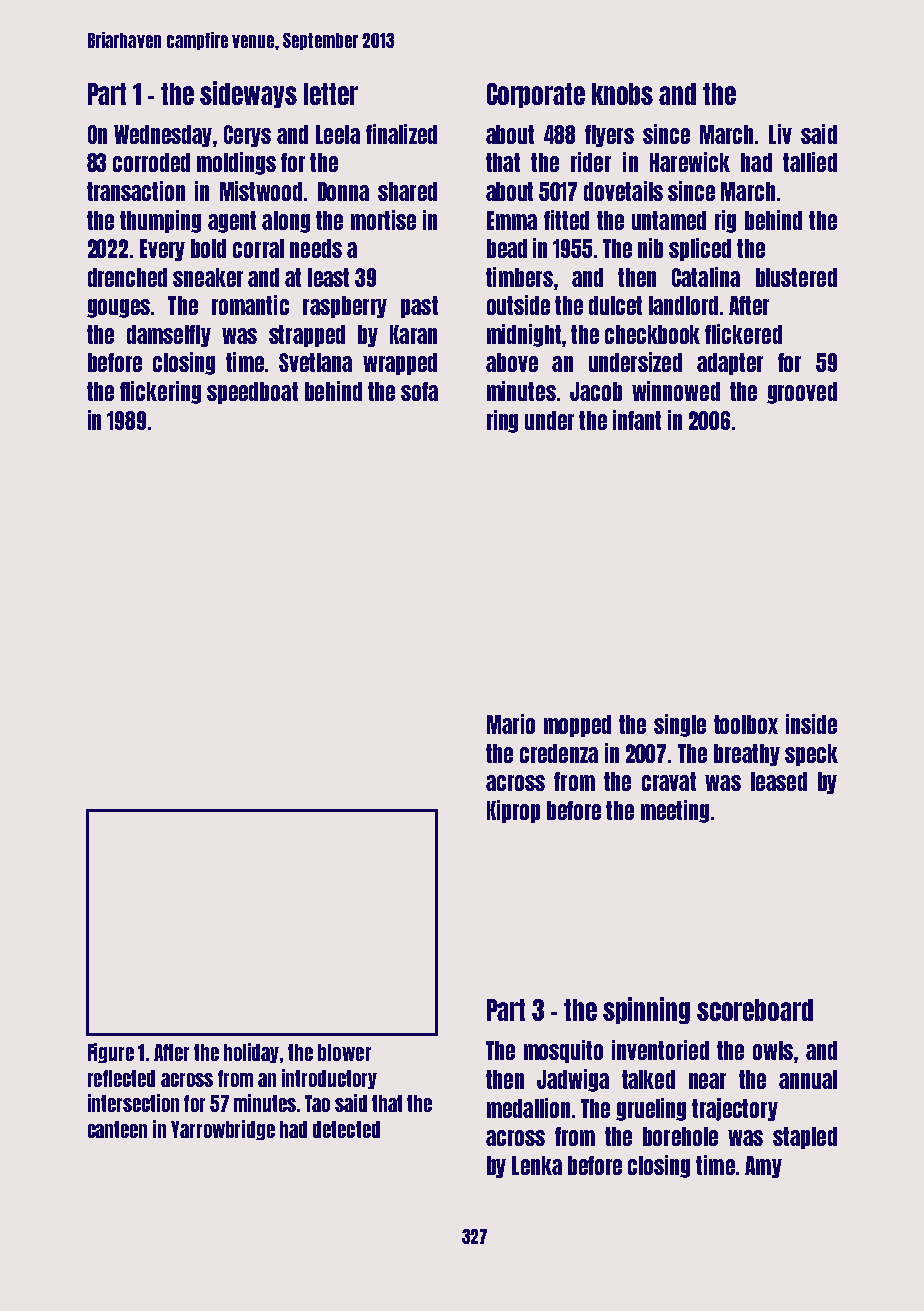  I want to click on nib, so click(650, 248).
